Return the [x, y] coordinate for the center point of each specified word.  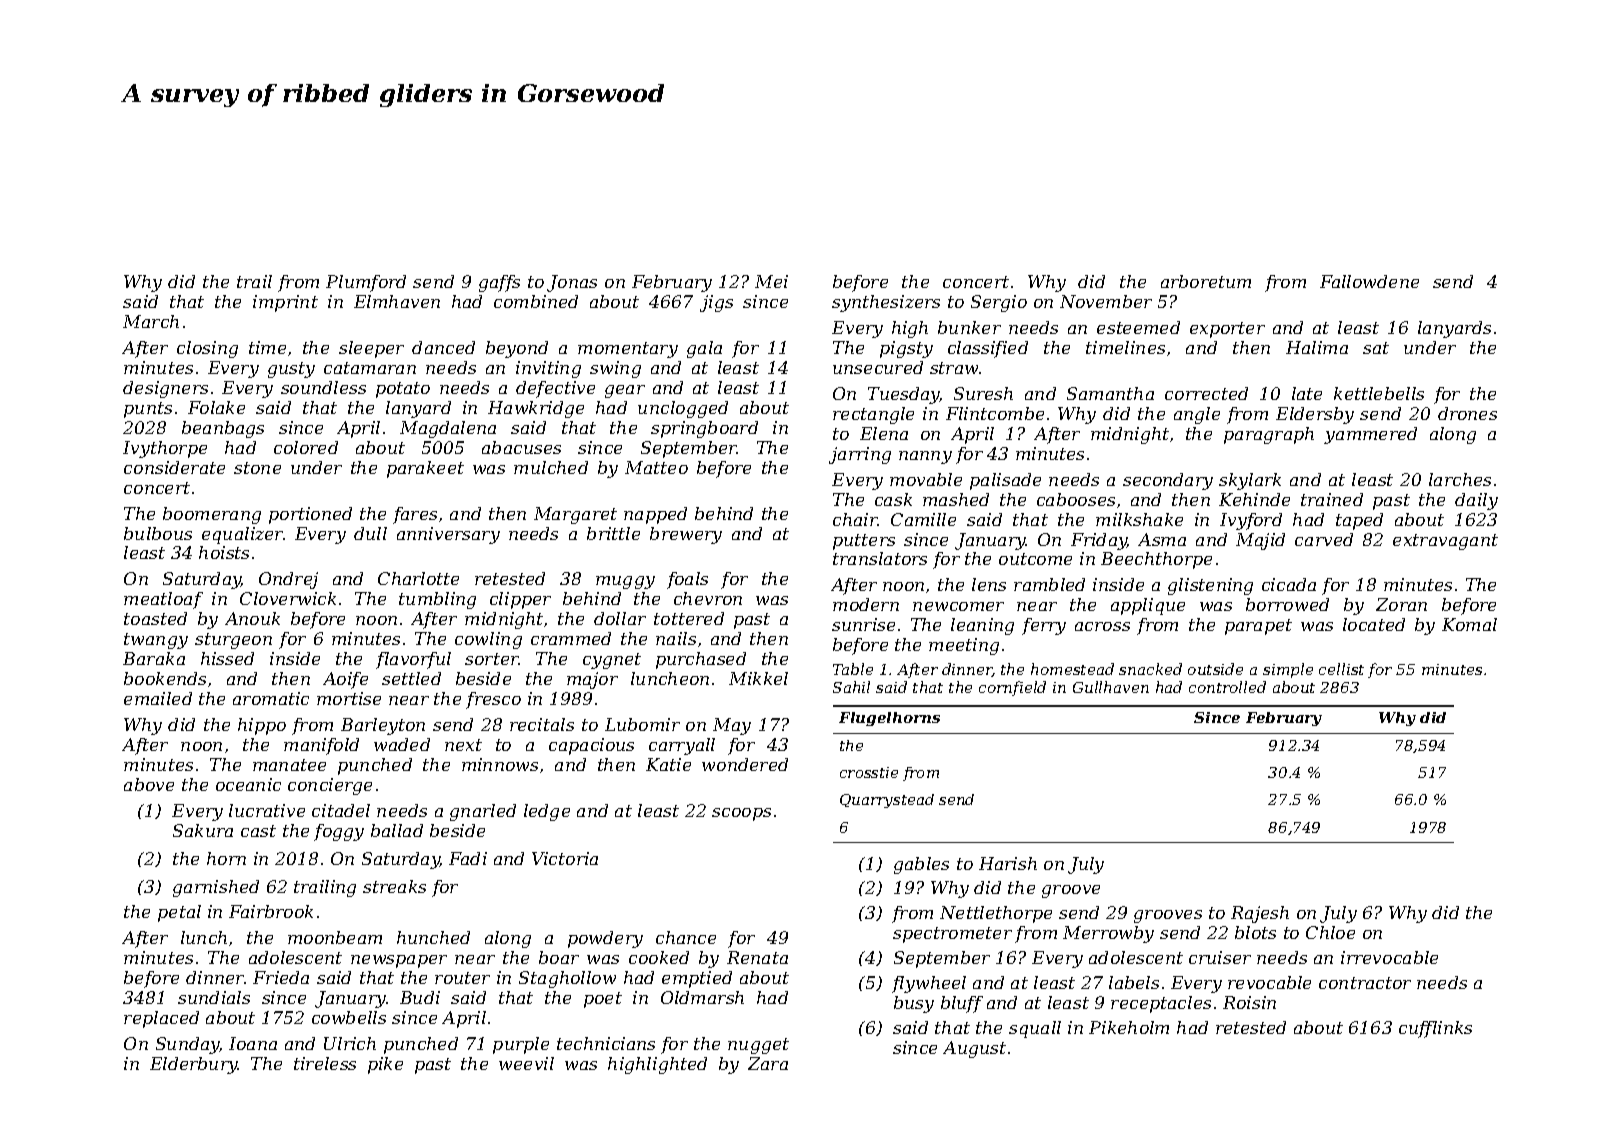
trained [1332, 499]
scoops [741, 814]
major [592, 680]
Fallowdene [1369, 281]
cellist [1341, 669]
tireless [325, 1063]
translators [880, 558]
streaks [394, 886]
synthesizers [886, 303]
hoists [224, 552]
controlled [1227, 687]
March [151, 321]
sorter [492, 659]
